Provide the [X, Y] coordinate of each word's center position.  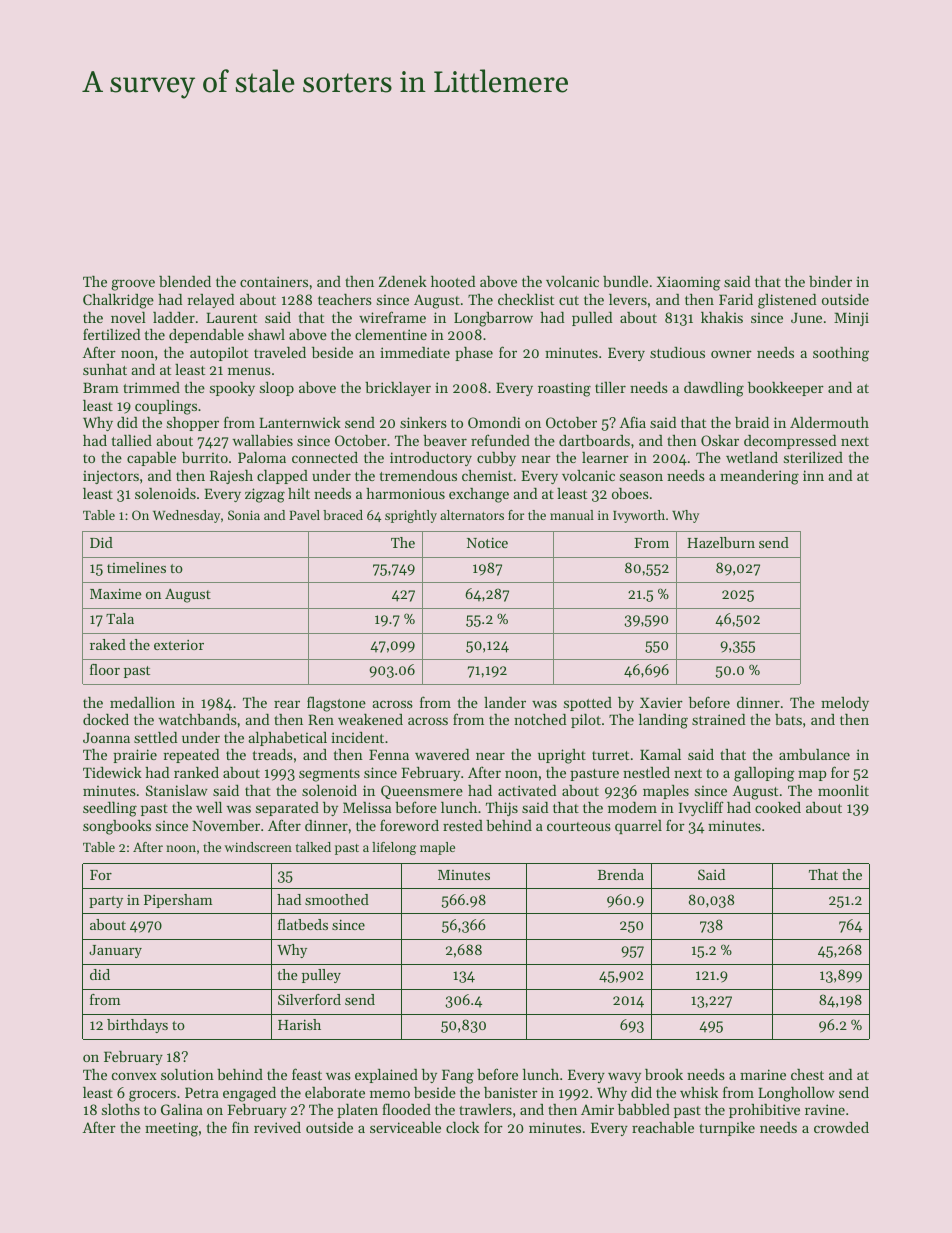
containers [274, 281]
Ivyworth [639, 516]
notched [540, 719]
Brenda [621, 874]
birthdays [137, 1026]
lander [505, 702]
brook [664, 1074]
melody [845, 704]
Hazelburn [721, 542]
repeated [191, 756]
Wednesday [186, 516]
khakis [722, 317]
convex [134, 1076]
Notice [487, 542]
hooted [453, 281]
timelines [136, 567]
